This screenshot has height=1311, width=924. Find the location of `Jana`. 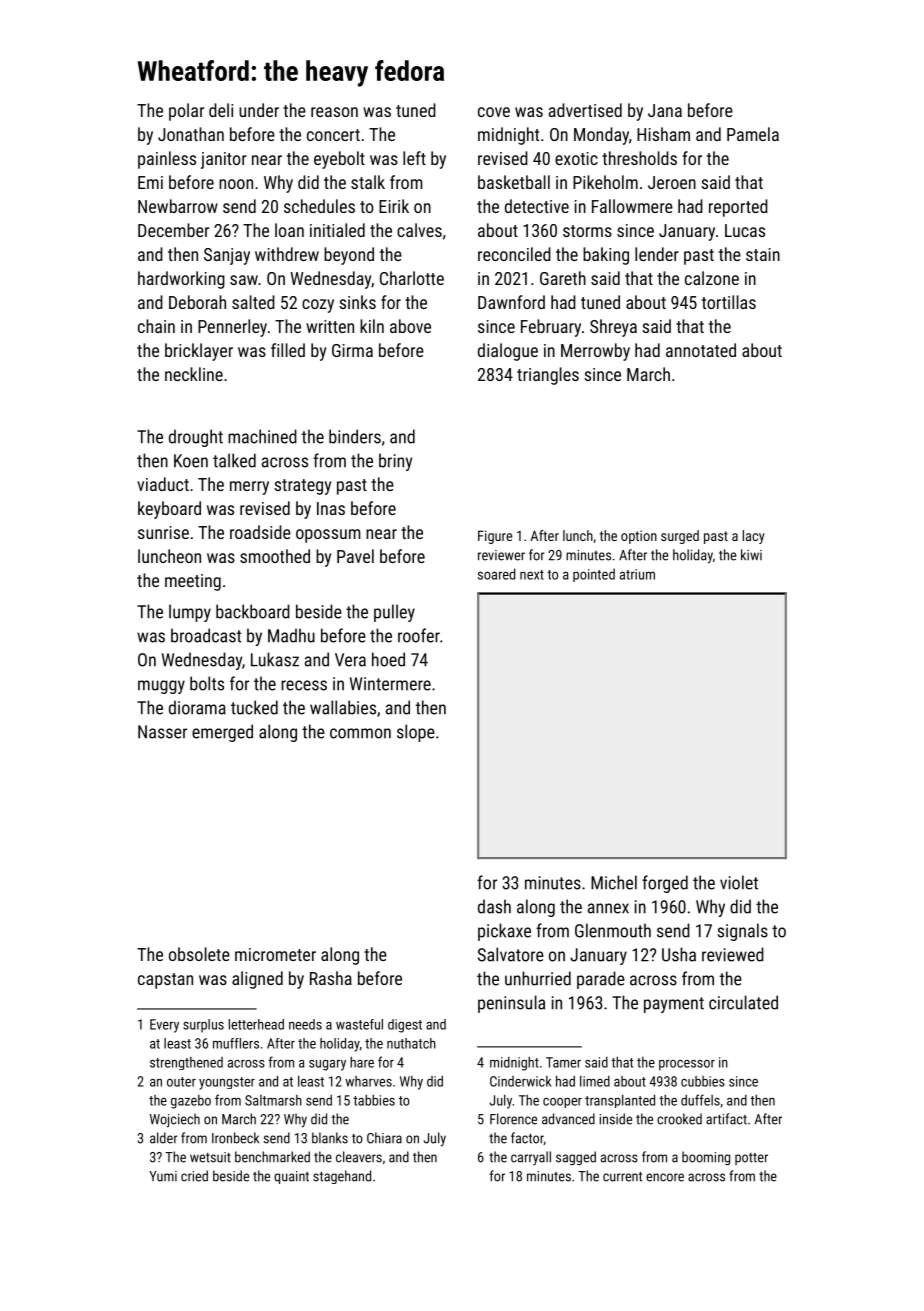

Jana is located at coordinates (665, 110).
